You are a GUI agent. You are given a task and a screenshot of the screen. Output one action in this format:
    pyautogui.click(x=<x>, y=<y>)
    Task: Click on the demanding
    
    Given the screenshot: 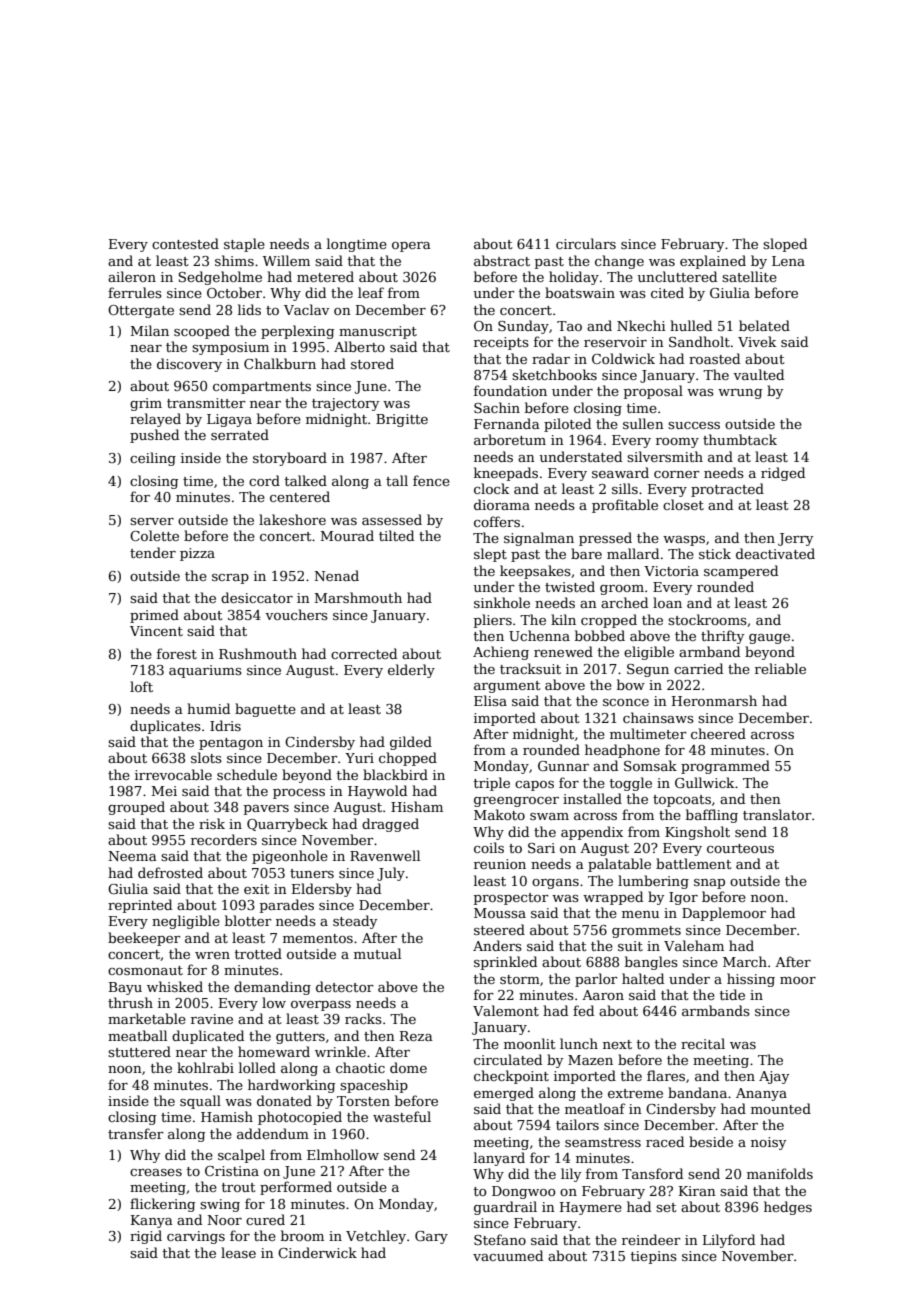 What is the action you would take?
    pyautogui.click(x=272, y=988)
